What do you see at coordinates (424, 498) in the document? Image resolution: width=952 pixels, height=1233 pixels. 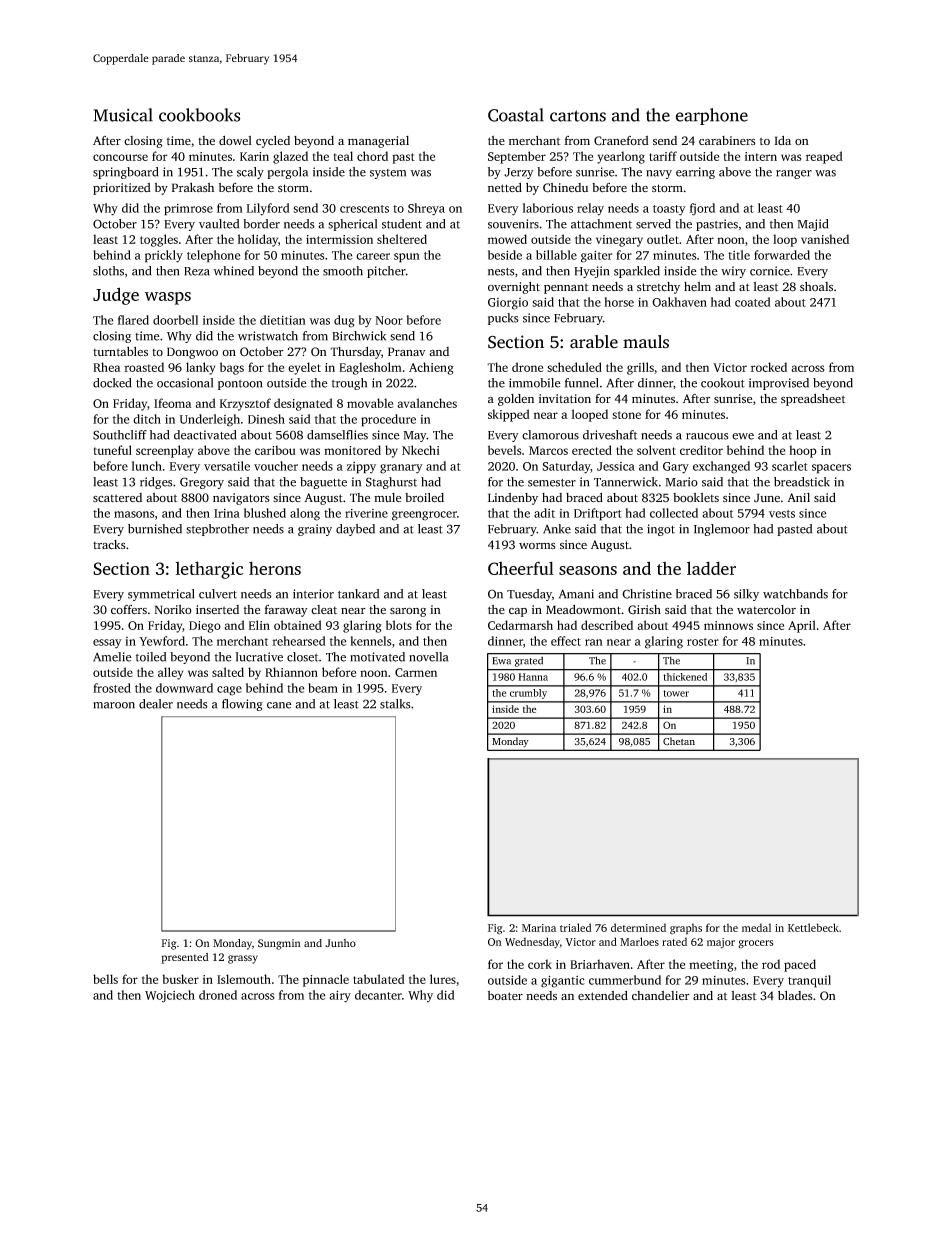 I see `broiled` at bounding box center [424, 498].
